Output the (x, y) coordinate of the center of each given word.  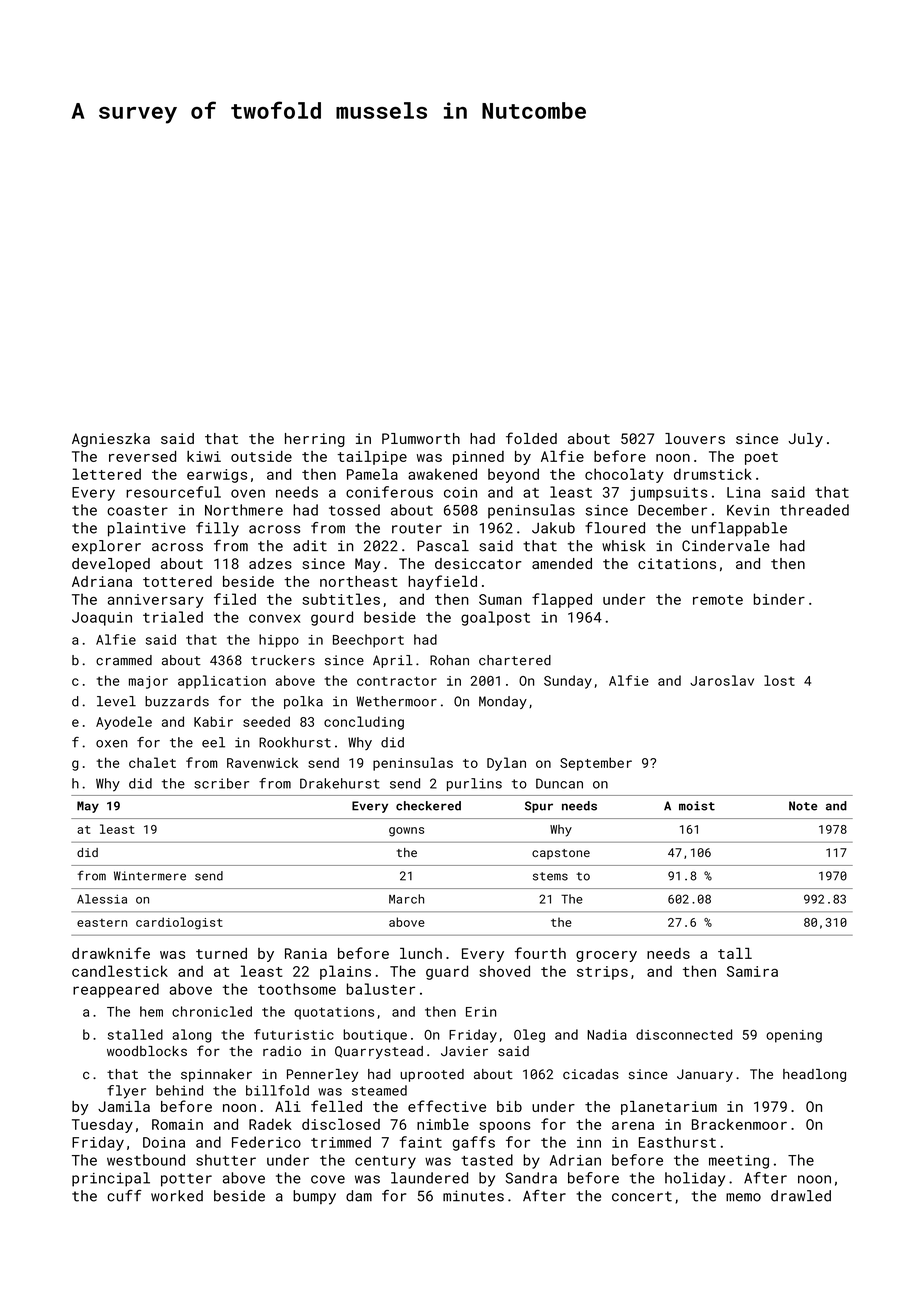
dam (359, 1196)
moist (697, 806)
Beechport (368, 641)
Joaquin (102, 619)
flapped (562, 600)
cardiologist (179, 923)
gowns (406, 832)
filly (217, 529)
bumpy (314, 1197)
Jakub (553, 528)
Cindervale (726, 546)
